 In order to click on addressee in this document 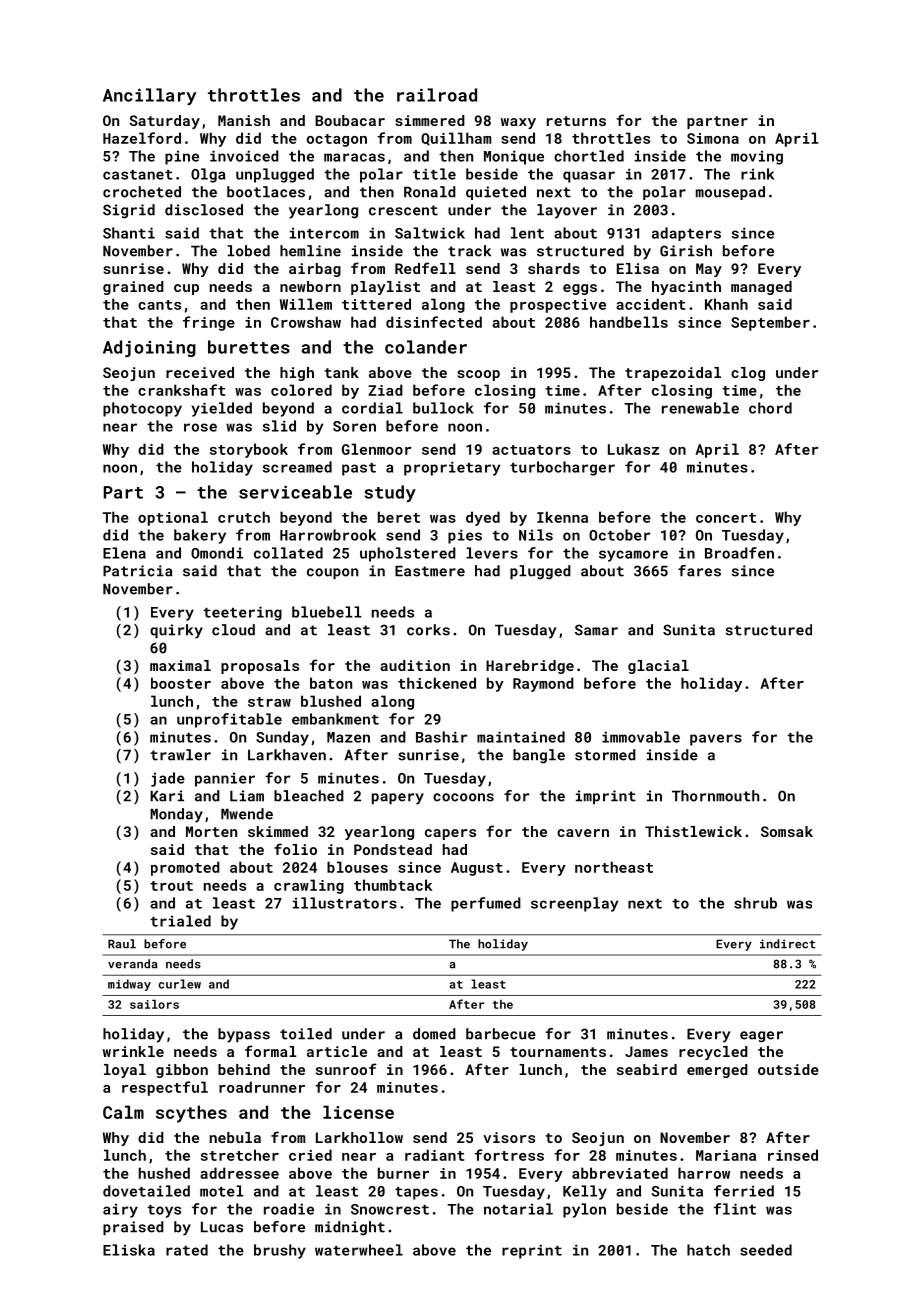, I will do `click(239, 1173)`.
